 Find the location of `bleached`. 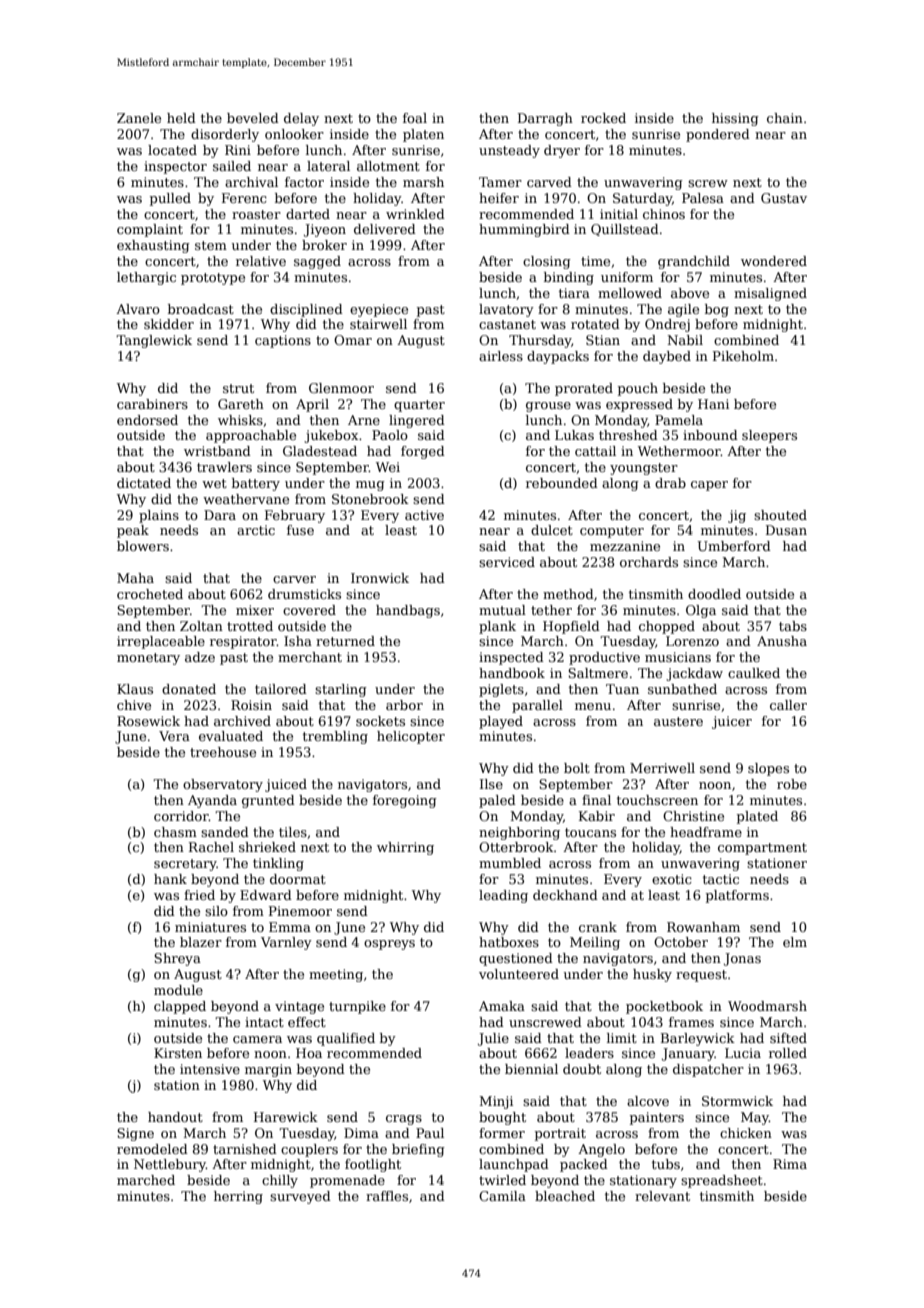

bleached is located at coordinates (565, 1196).
